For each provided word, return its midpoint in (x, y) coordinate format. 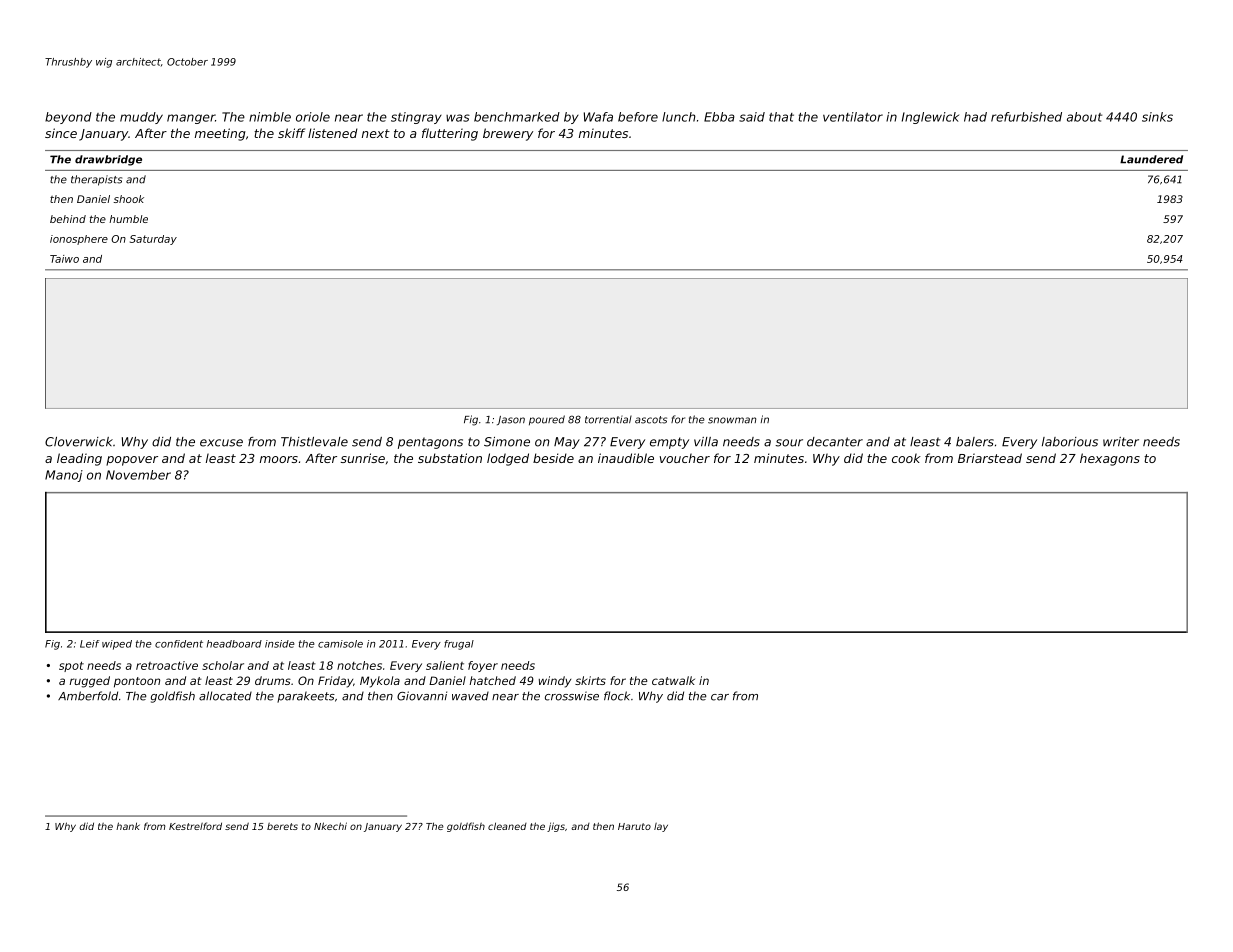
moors (279, 459)
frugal (459, 645)
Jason (511, 420)
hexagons (1110, 459)
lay (661, 827)
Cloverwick (79, 442)
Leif (90, 644)
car (720, 697)
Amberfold (88, 696)
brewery (508, 134)
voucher (685, 458)
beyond (68, 118)
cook (906, 458)
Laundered (1151, 159)
